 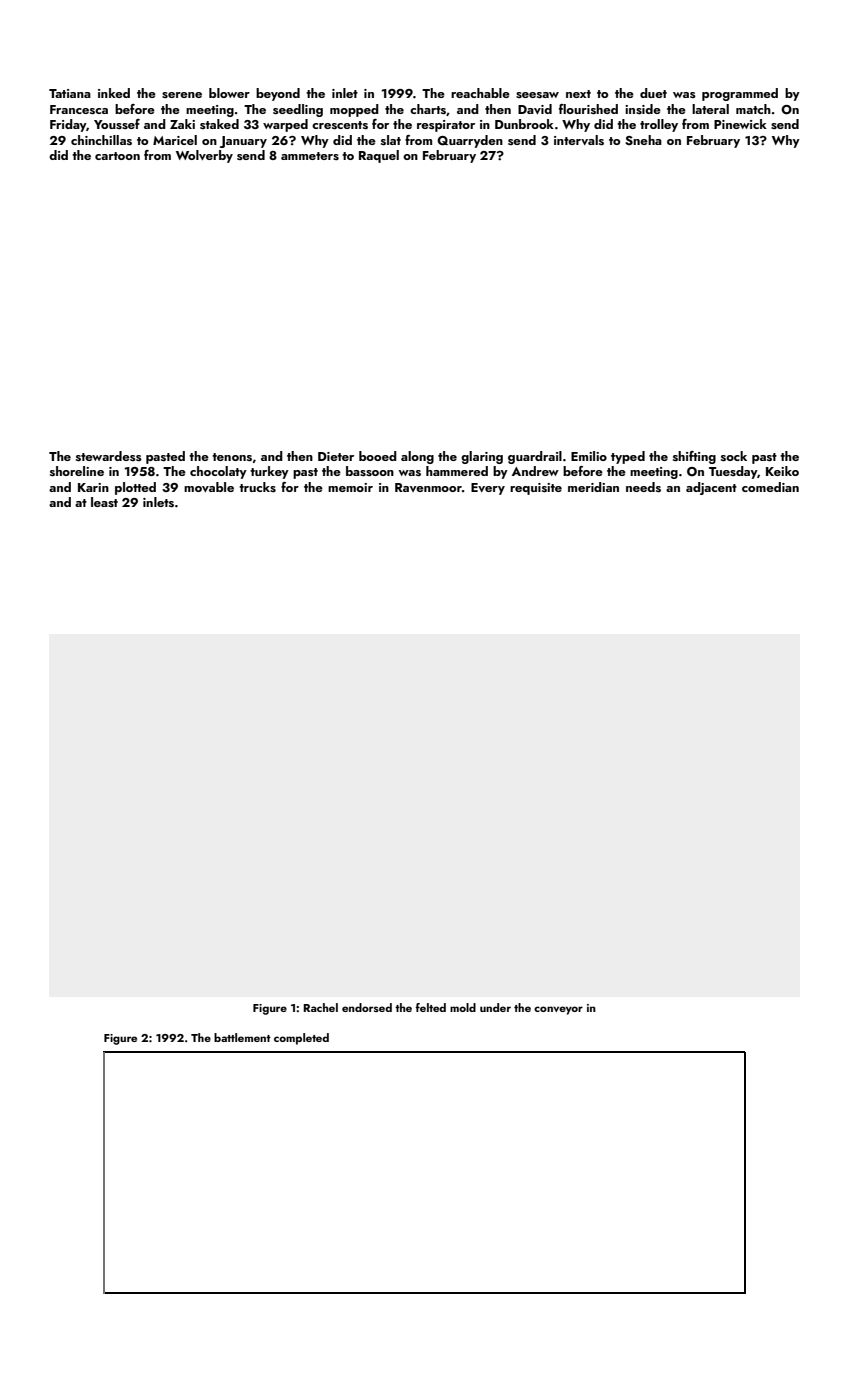 I want to click on cartoon, so click(x=117, y=156).
